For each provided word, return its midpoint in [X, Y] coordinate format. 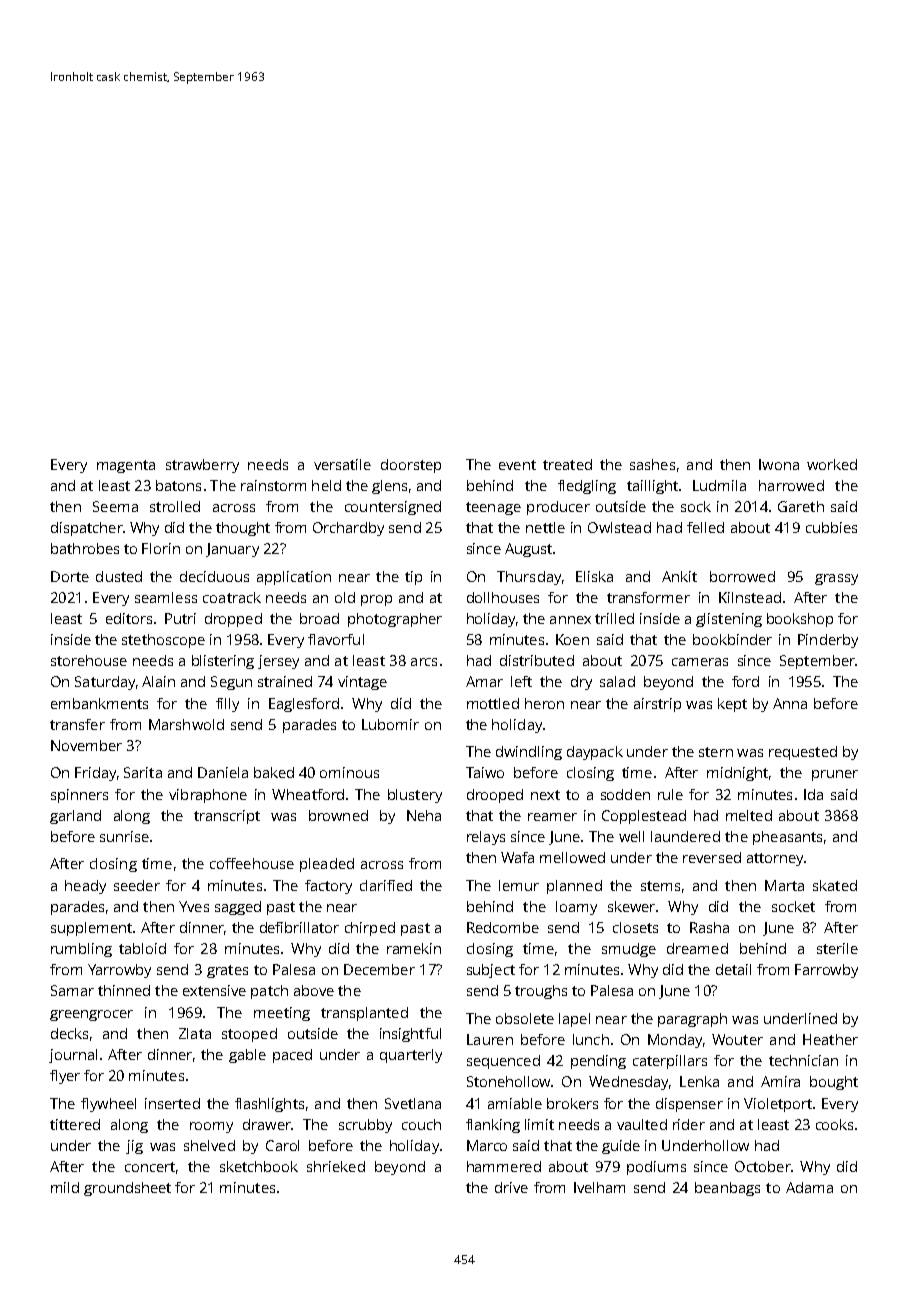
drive [511, 1187]
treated [567, 464]
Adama [809, 1187]
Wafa [517, 857]
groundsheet [127, 1189]
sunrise [124, 836]
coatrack [232, 597]
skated [835, 885]
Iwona [779, 464]
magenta [126, 466]
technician [803, 1060]
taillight [652, 487]
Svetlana [413, 1103]
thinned [124, 990]
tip [413, 578]
